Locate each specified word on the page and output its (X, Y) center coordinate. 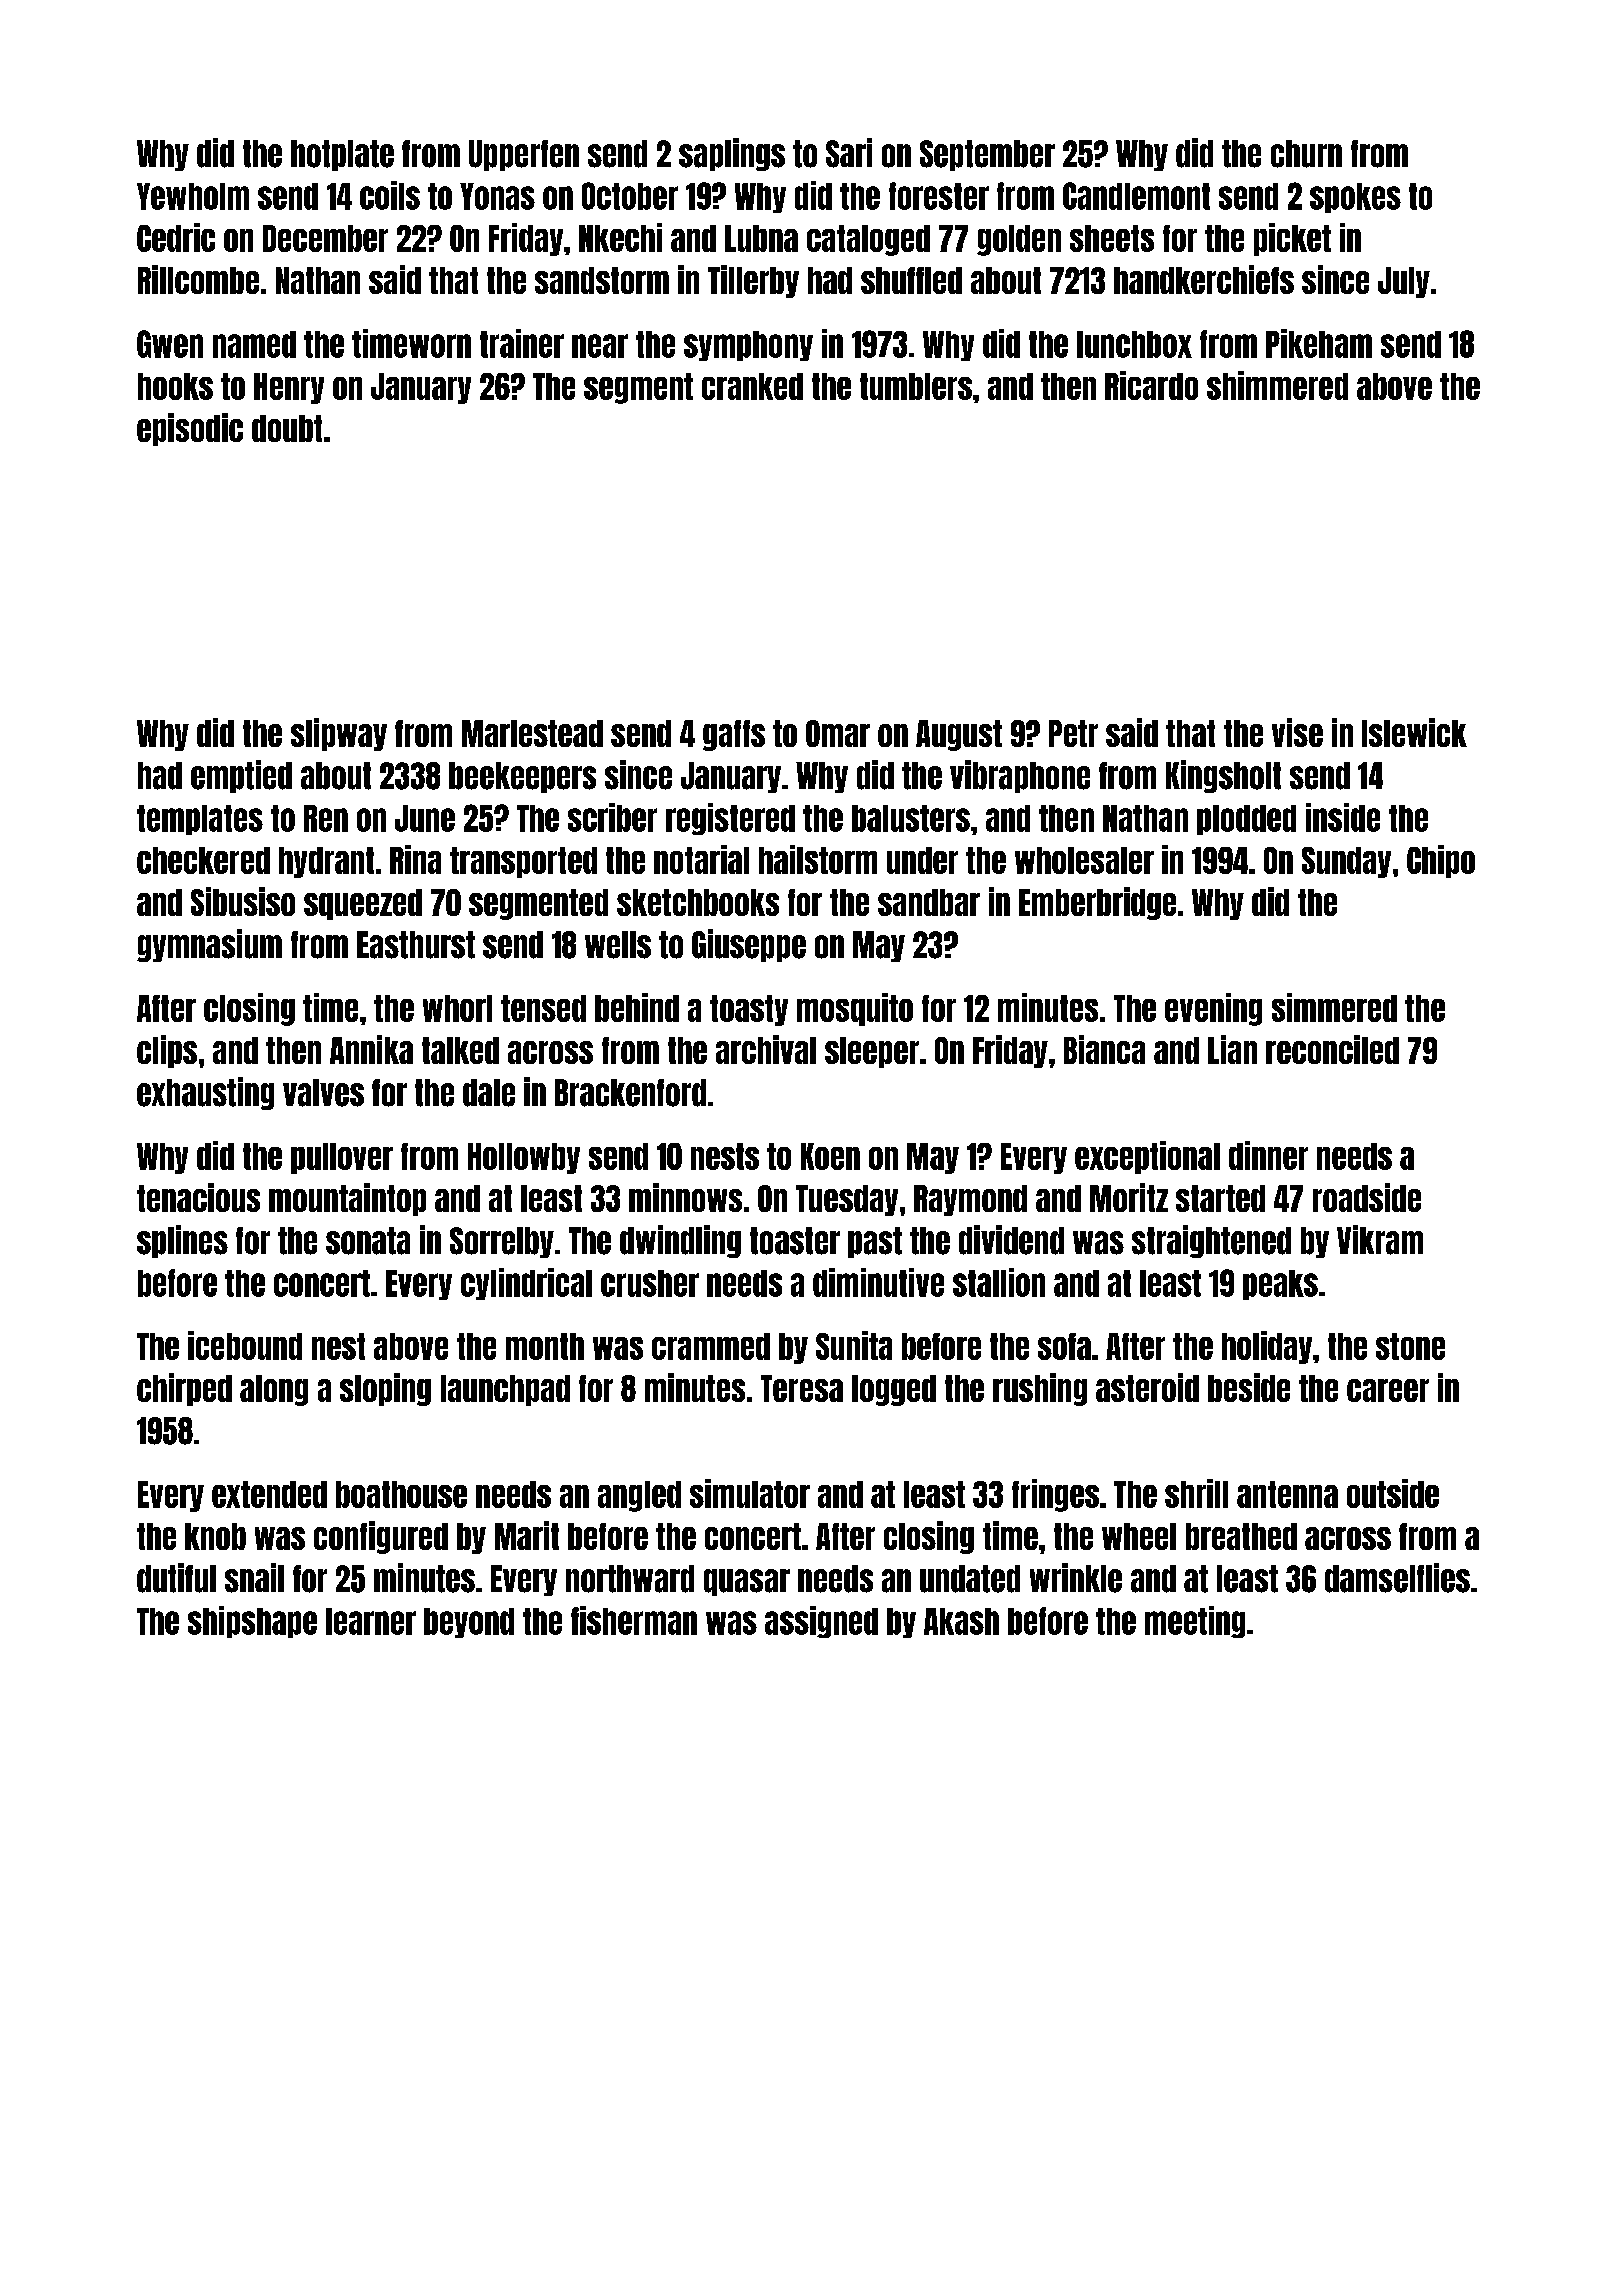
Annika (371, 1049)
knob (215, 1536)
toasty (749, 1010)
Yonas (497, 196)
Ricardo (1151, 385)
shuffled (911, 280)
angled (639, 1496)
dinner (1268, 1155)
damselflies (1397, 1578)
